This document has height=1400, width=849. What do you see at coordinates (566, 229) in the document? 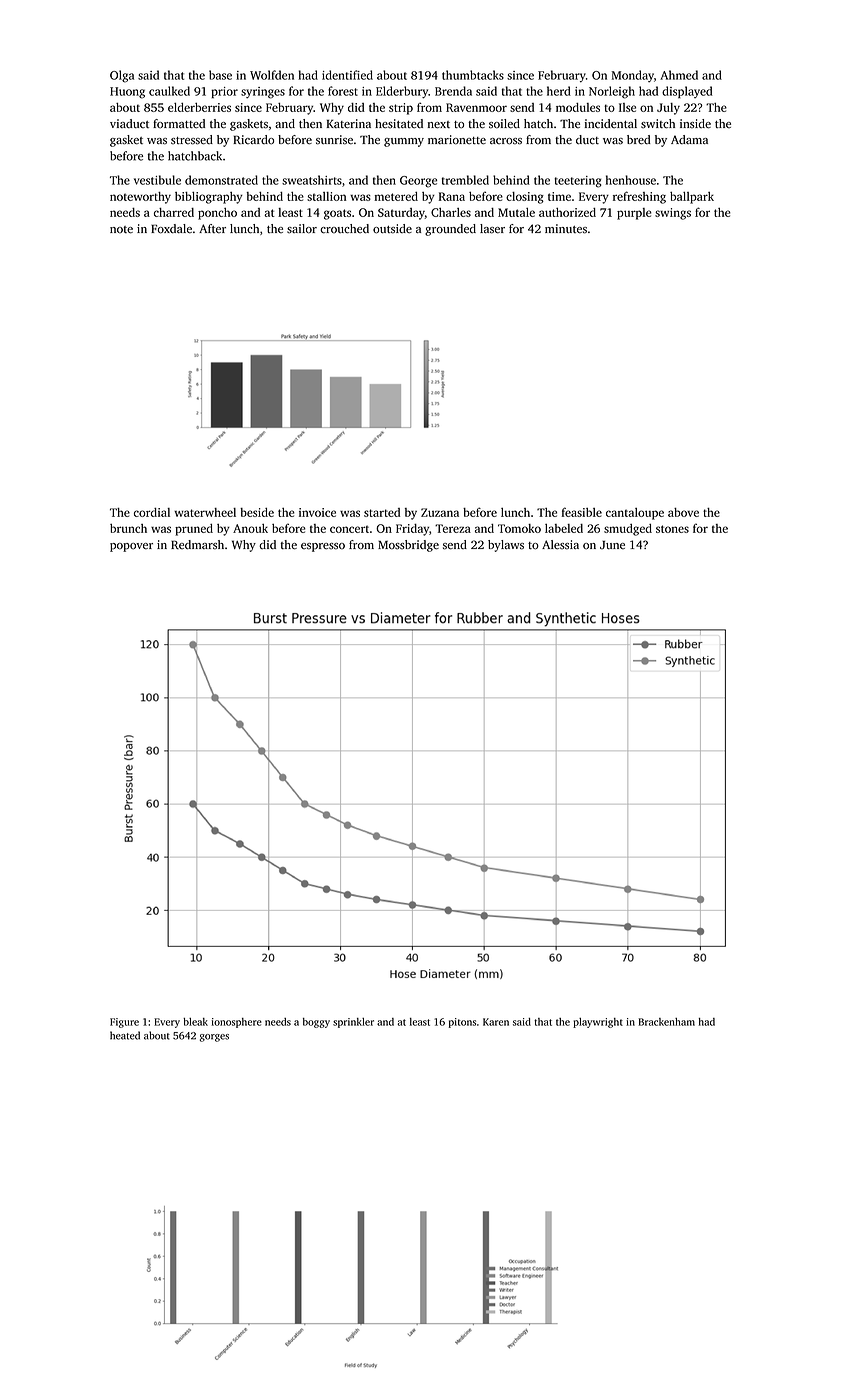
I see `minutes` at bounding box center [566, 229].
